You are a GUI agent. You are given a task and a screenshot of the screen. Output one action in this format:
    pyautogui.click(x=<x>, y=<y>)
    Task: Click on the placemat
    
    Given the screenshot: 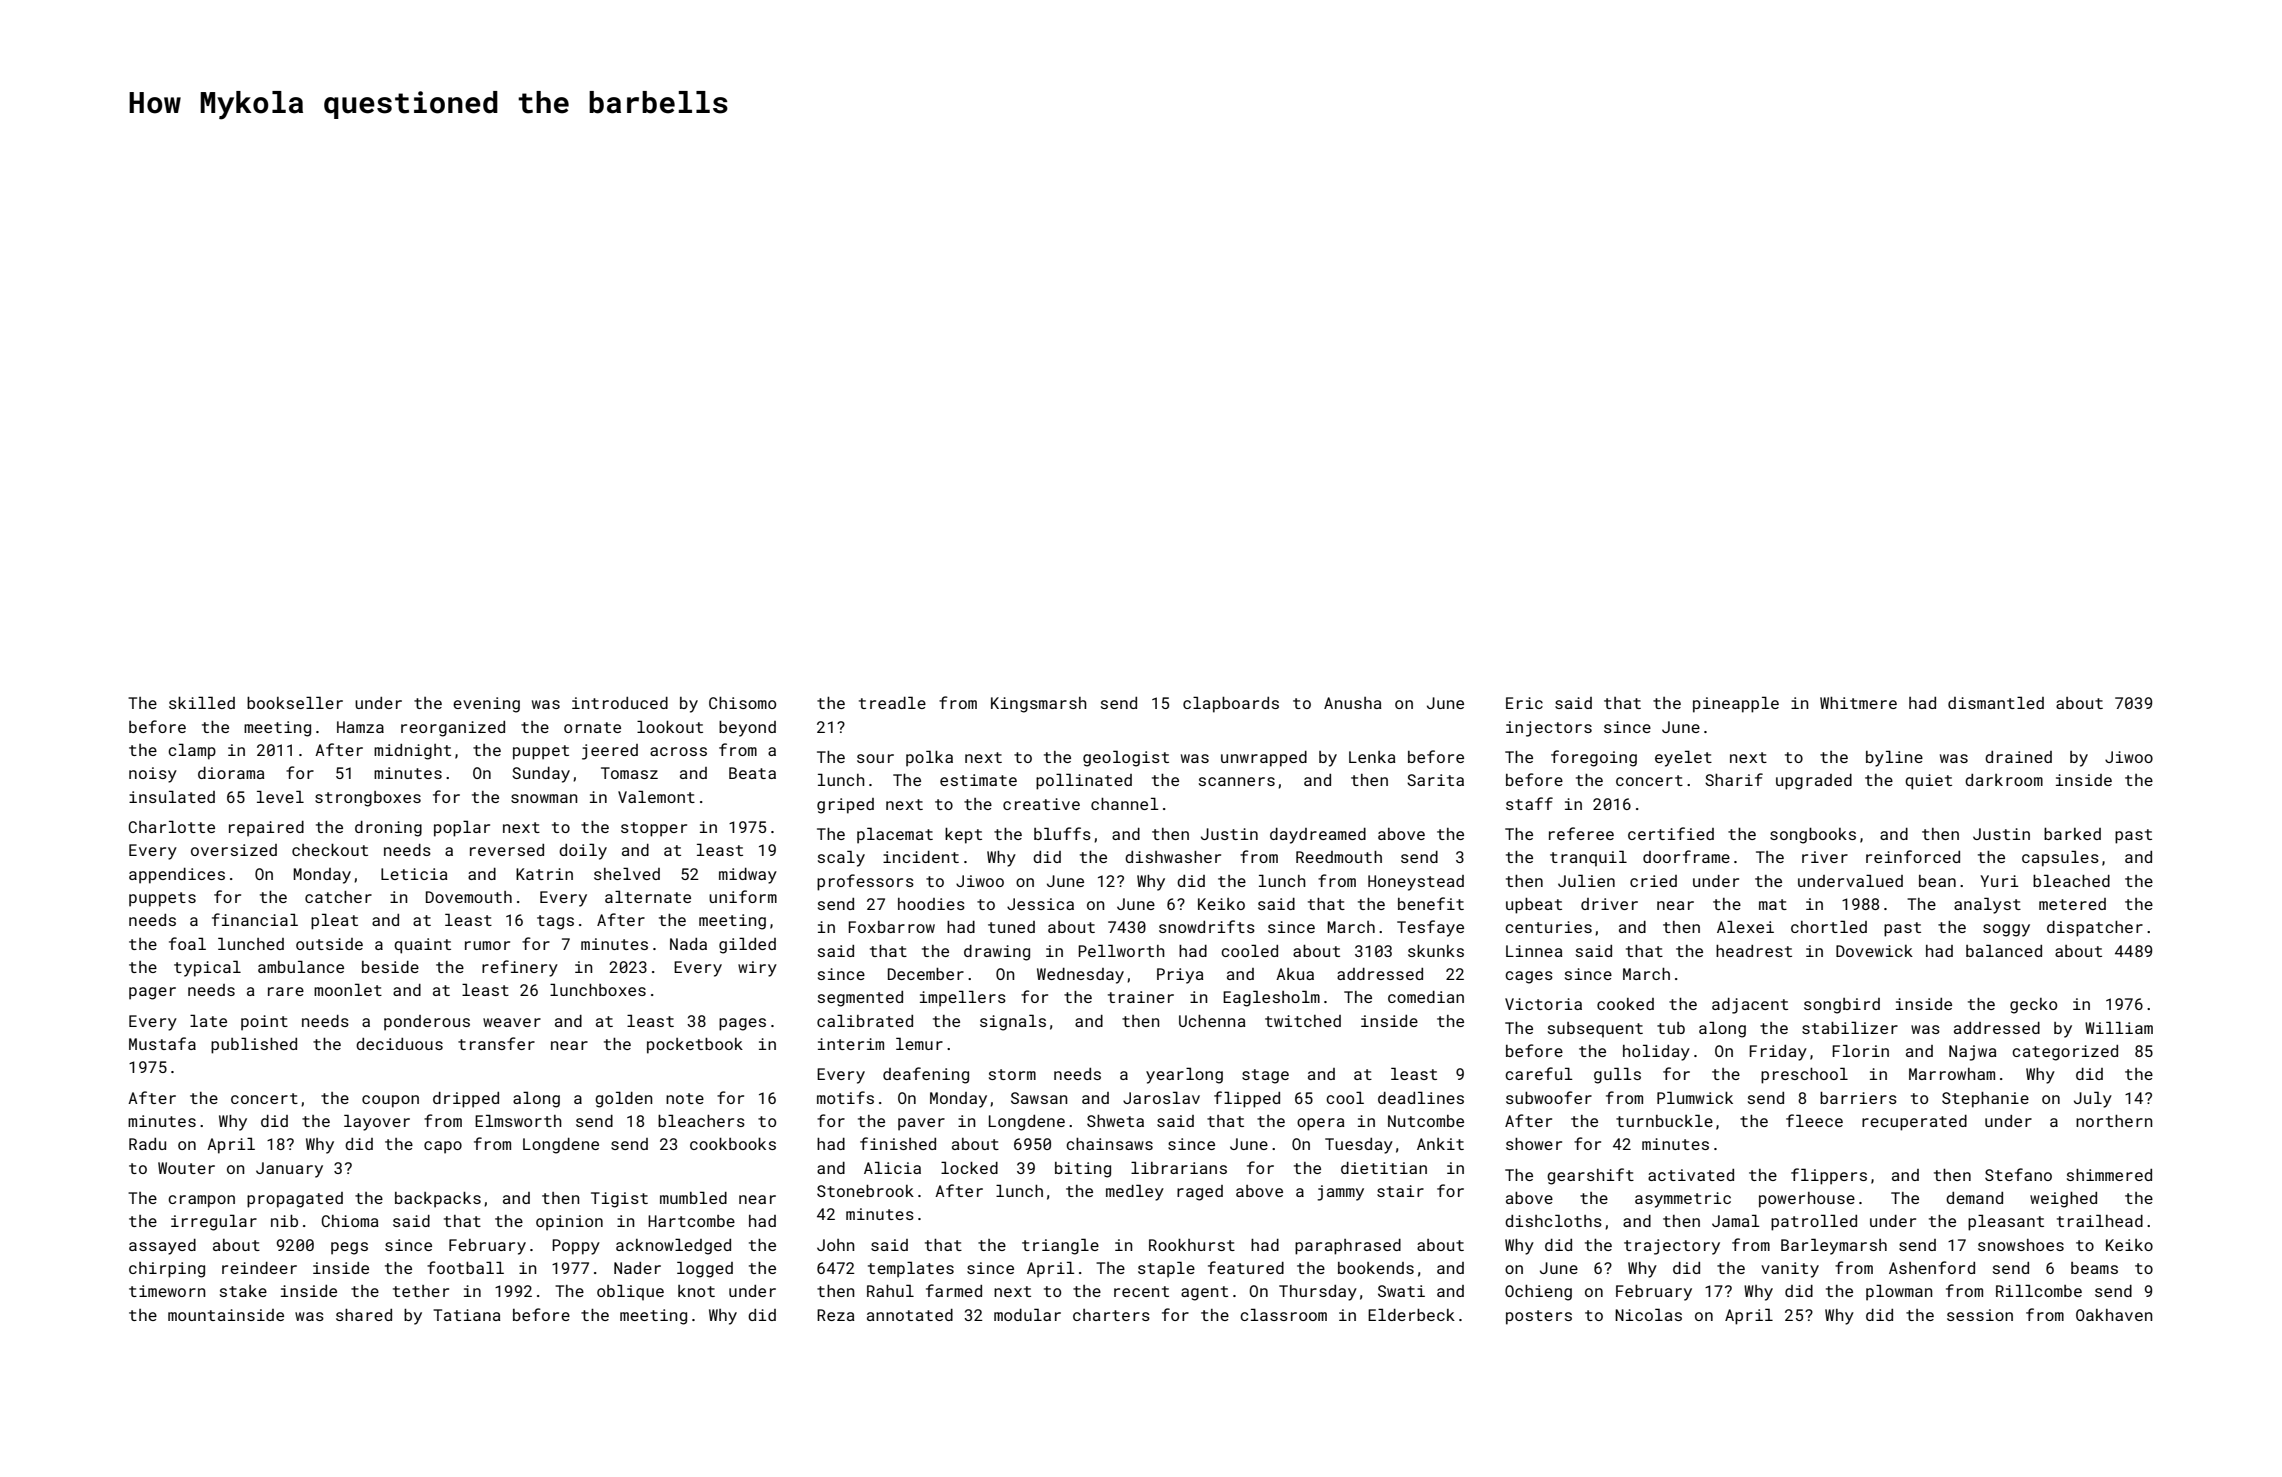 What is the action you would take?
    pyautogui.click(x=895, y=835)
